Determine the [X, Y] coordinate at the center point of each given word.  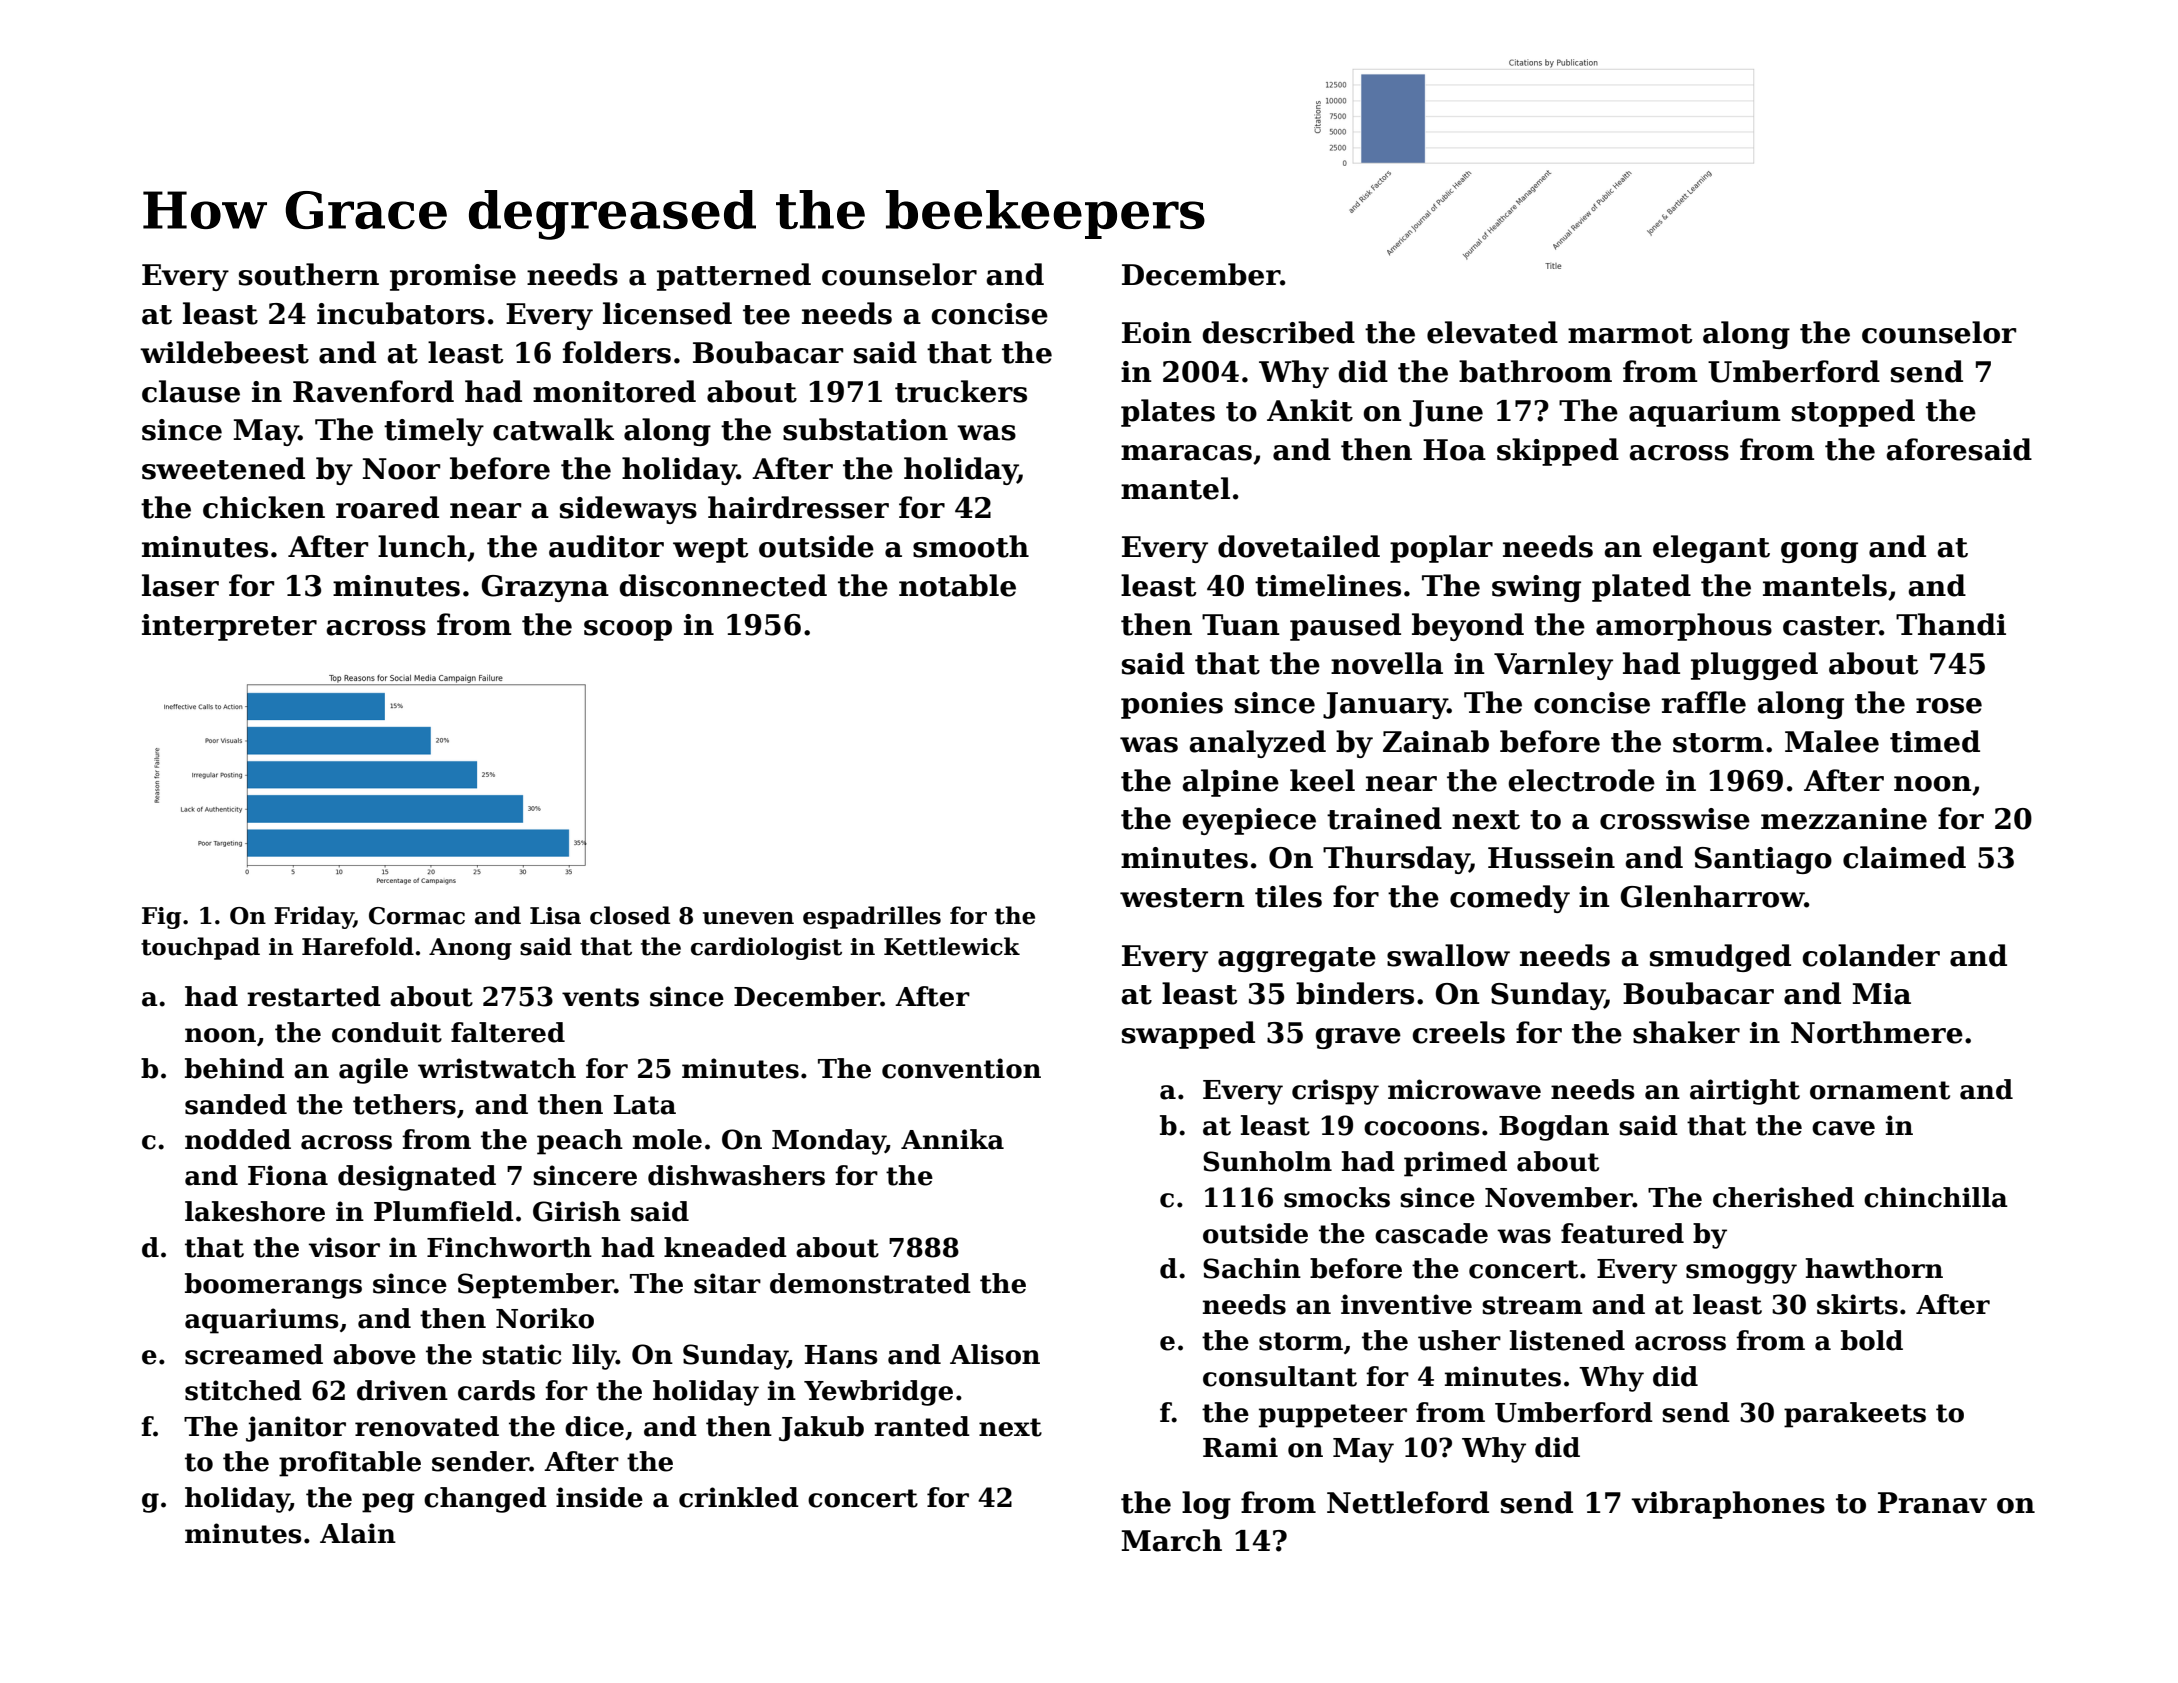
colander [1871, 955]
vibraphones [1728, 1505]
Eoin [1157, 333]
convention [961, 1068]
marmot [1630, 334]
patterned [734, 277]
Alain [358, 1533]
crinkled [739, 1497]
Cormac [417, 916]
